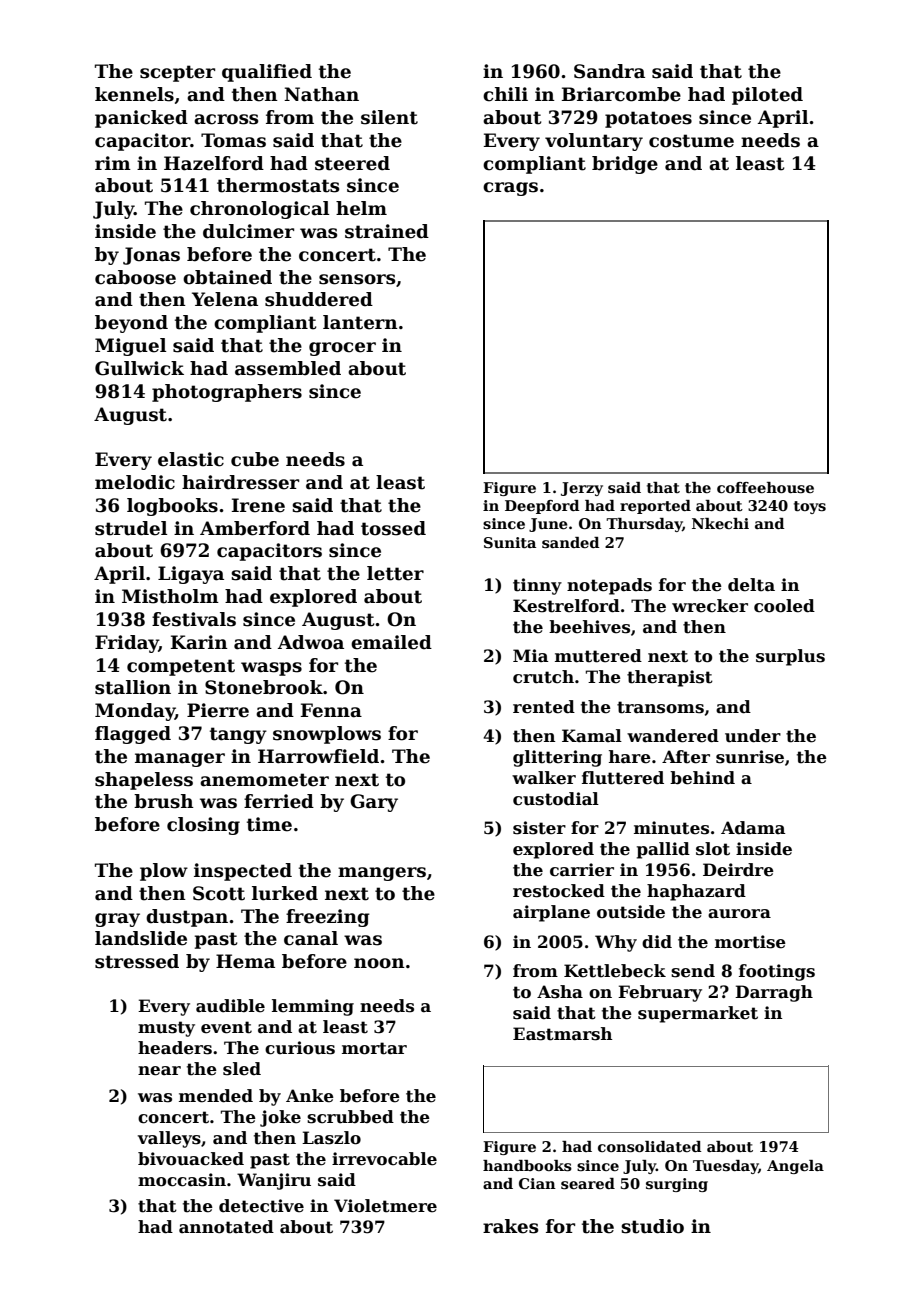  What do you see at coordinates (539, 828) in the screenshot?
I see `sister` at bounding box center [539, 828].
